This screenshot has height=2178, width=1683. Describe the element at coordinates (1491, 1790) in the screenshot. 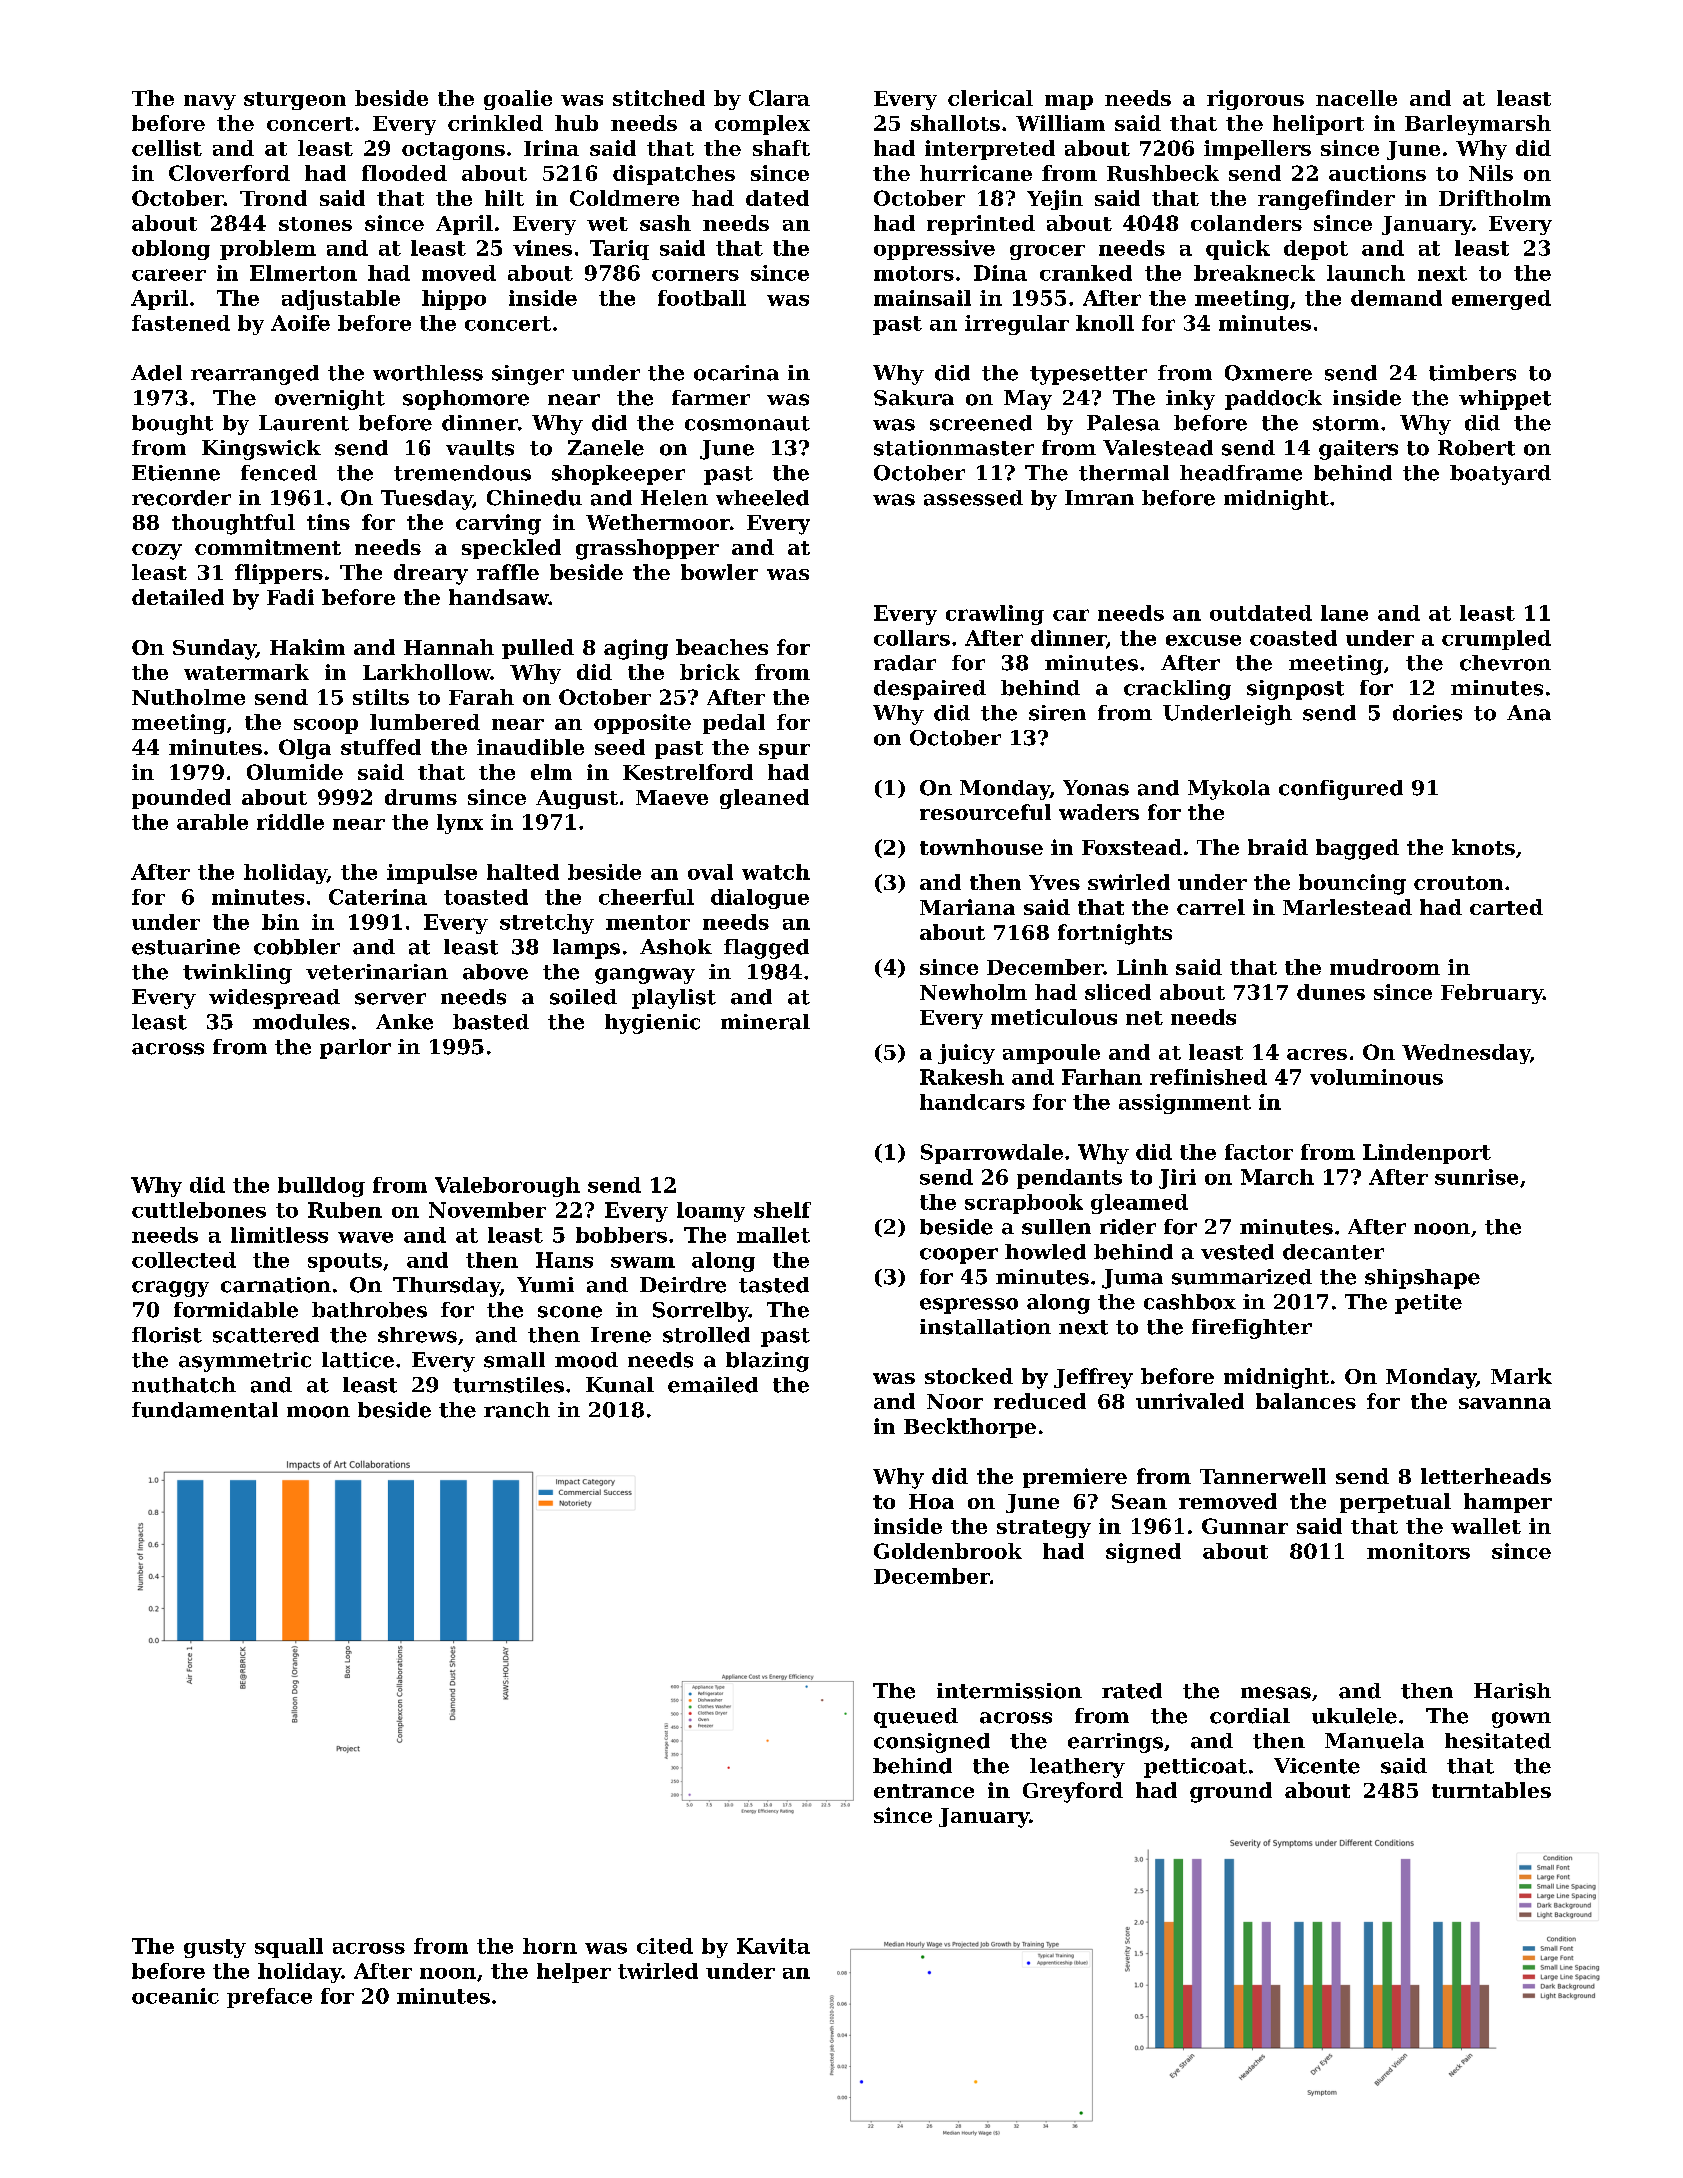

I see `turntables` at that location.
